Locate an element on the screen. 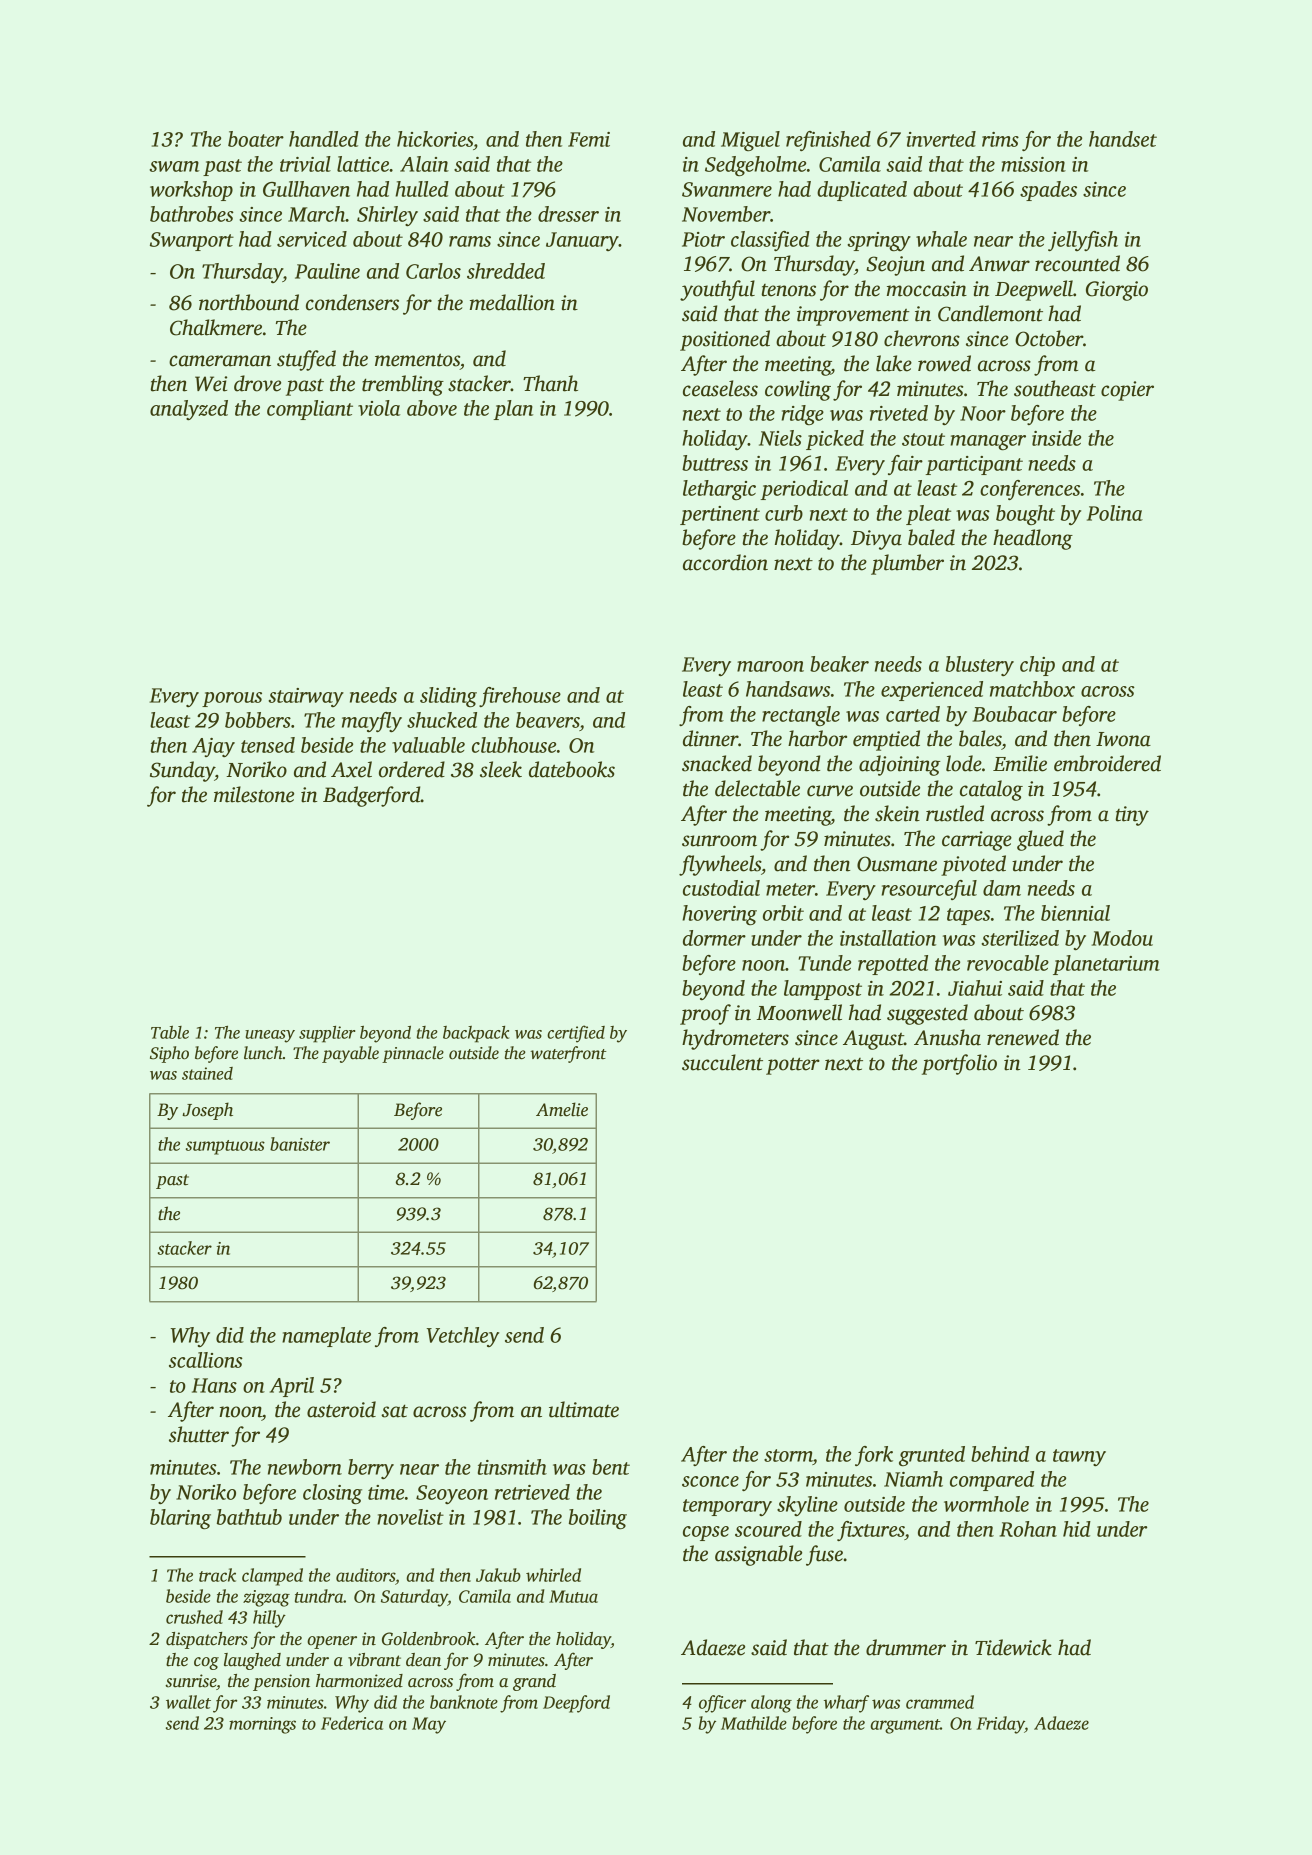 This screenshot has height=1855, width=1312. flywheels is located at coordinates (720, 865).
